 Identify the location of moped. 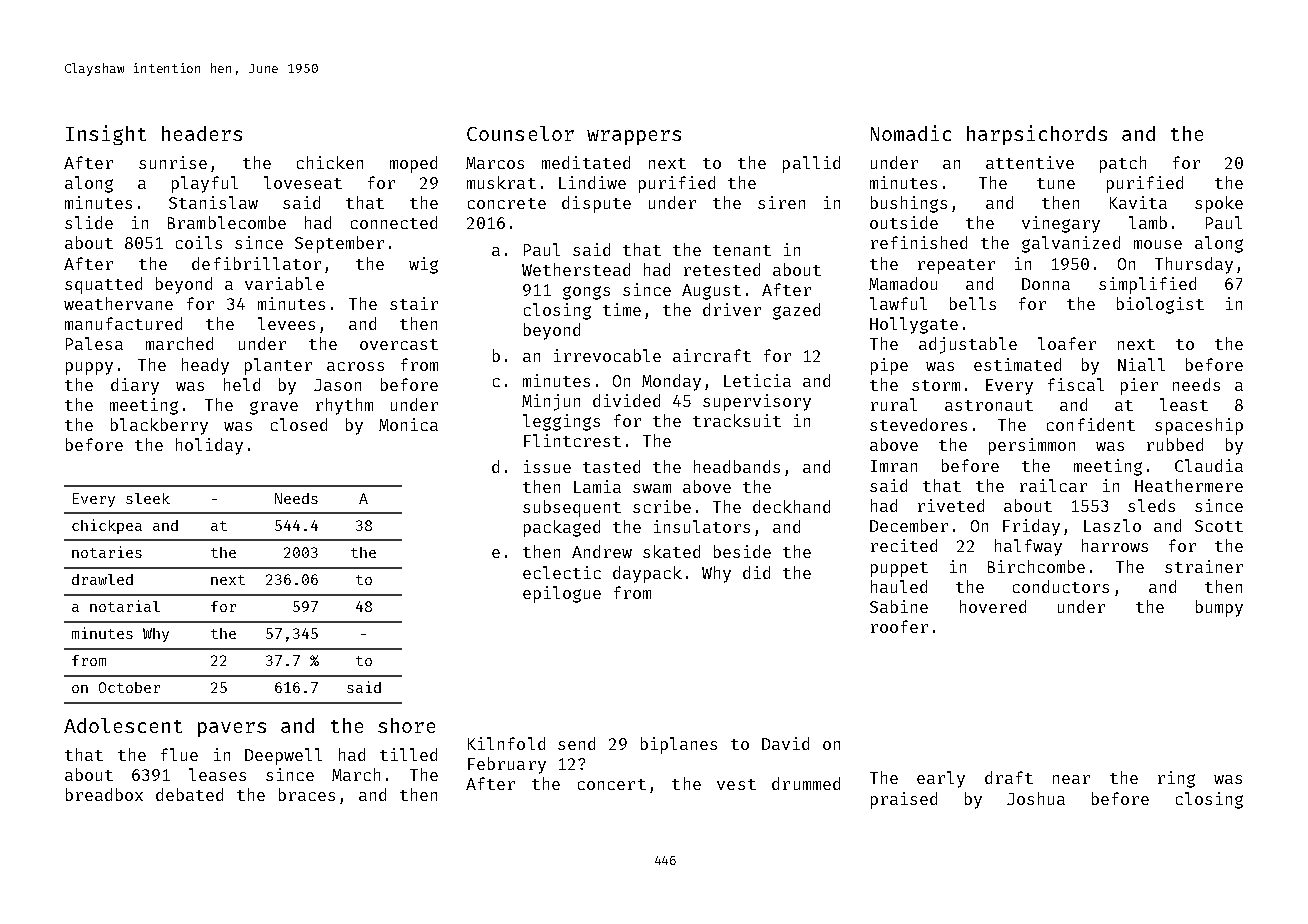
(413, 164).
